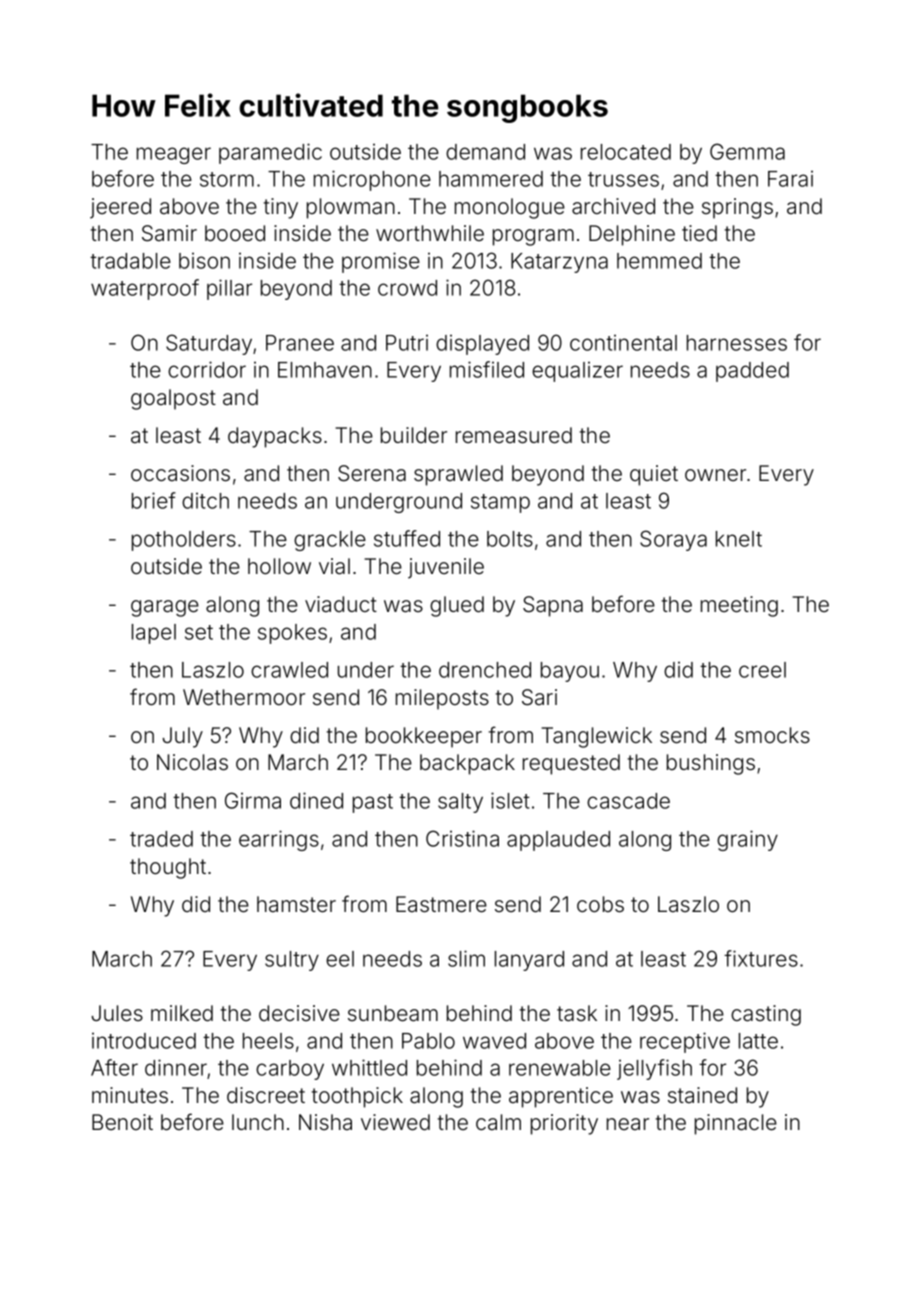 This document has height=1311, width=924. What do you see at coordinates (258, 1122) in the document?
I see `lunch` at bounding box center [258, 1122].
